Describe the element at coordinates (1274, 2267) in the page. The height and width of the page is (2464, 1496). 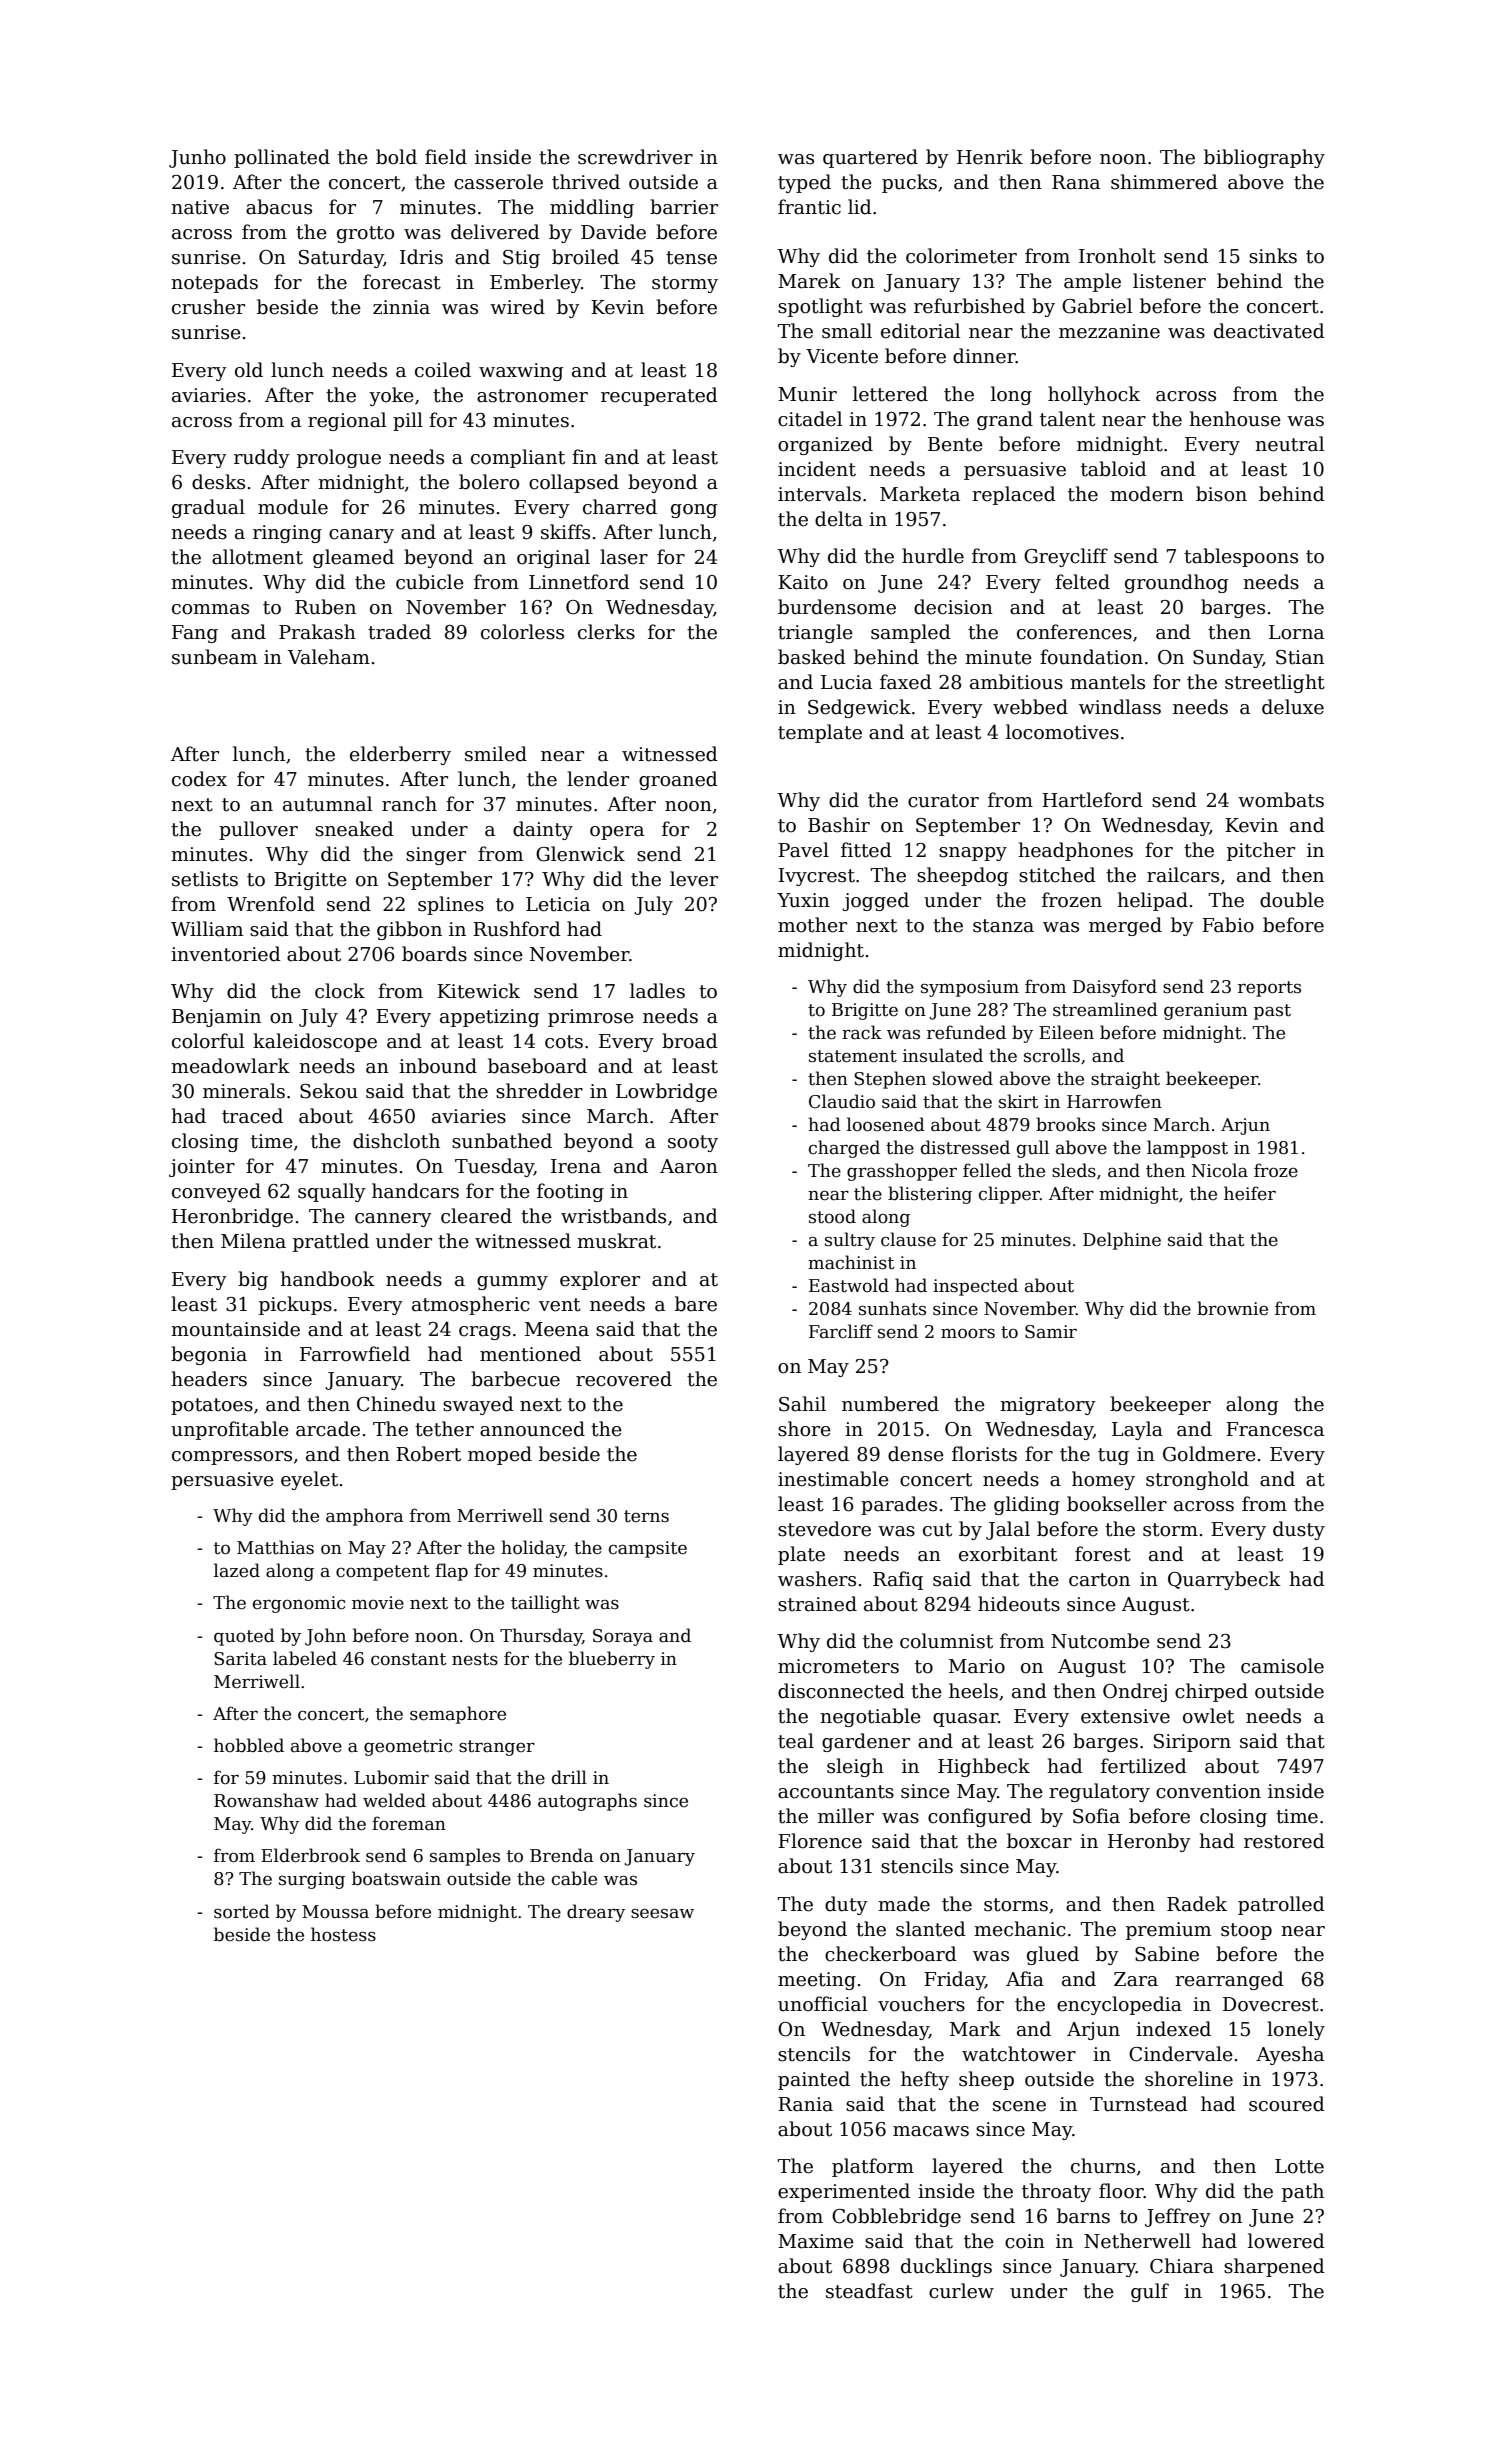
I see `sharpened` at that location.
